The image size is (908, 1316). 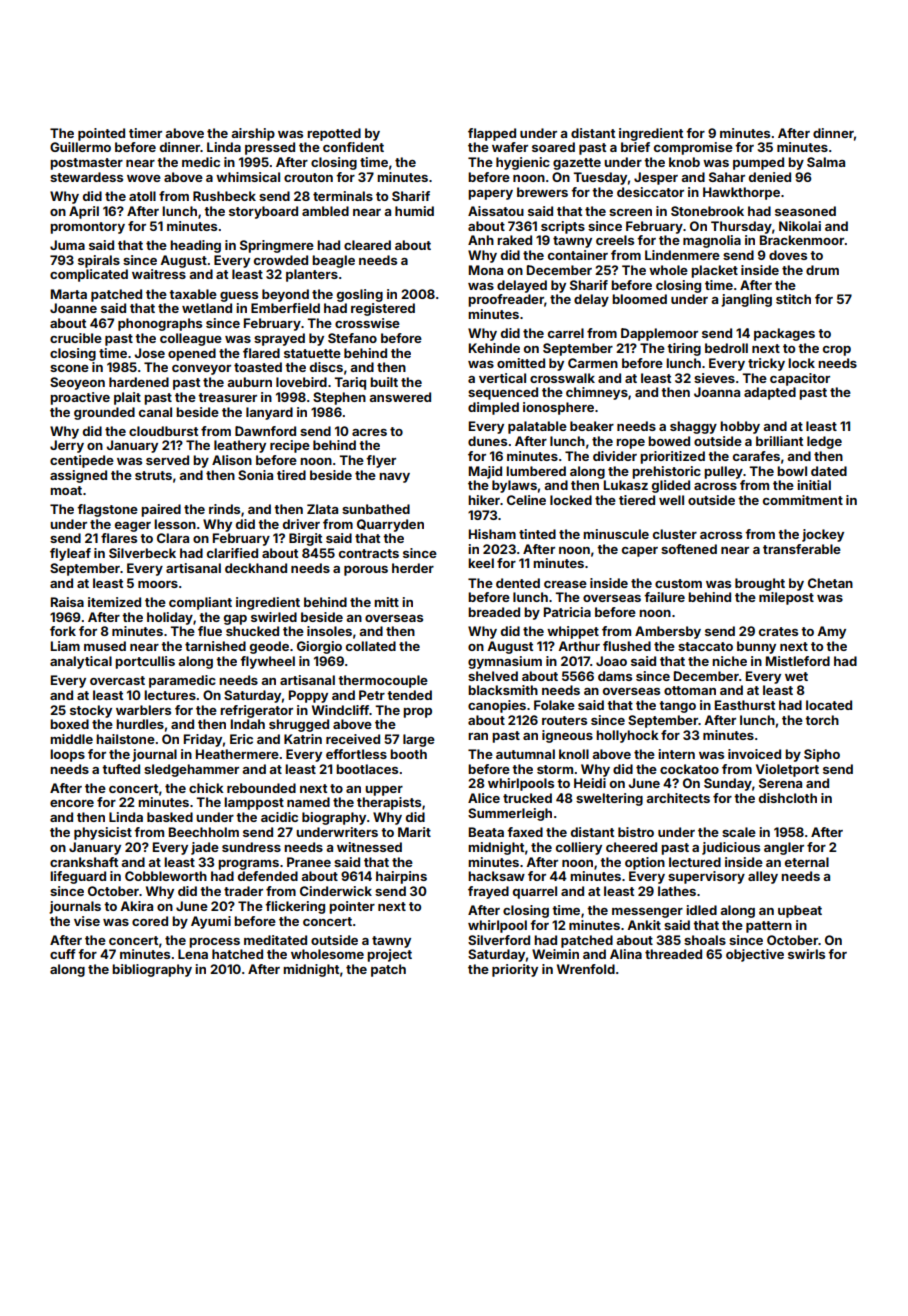 What do you see at coordinates (763, 877) in the page?
I see `alley` at bounding box center [763, 877].
